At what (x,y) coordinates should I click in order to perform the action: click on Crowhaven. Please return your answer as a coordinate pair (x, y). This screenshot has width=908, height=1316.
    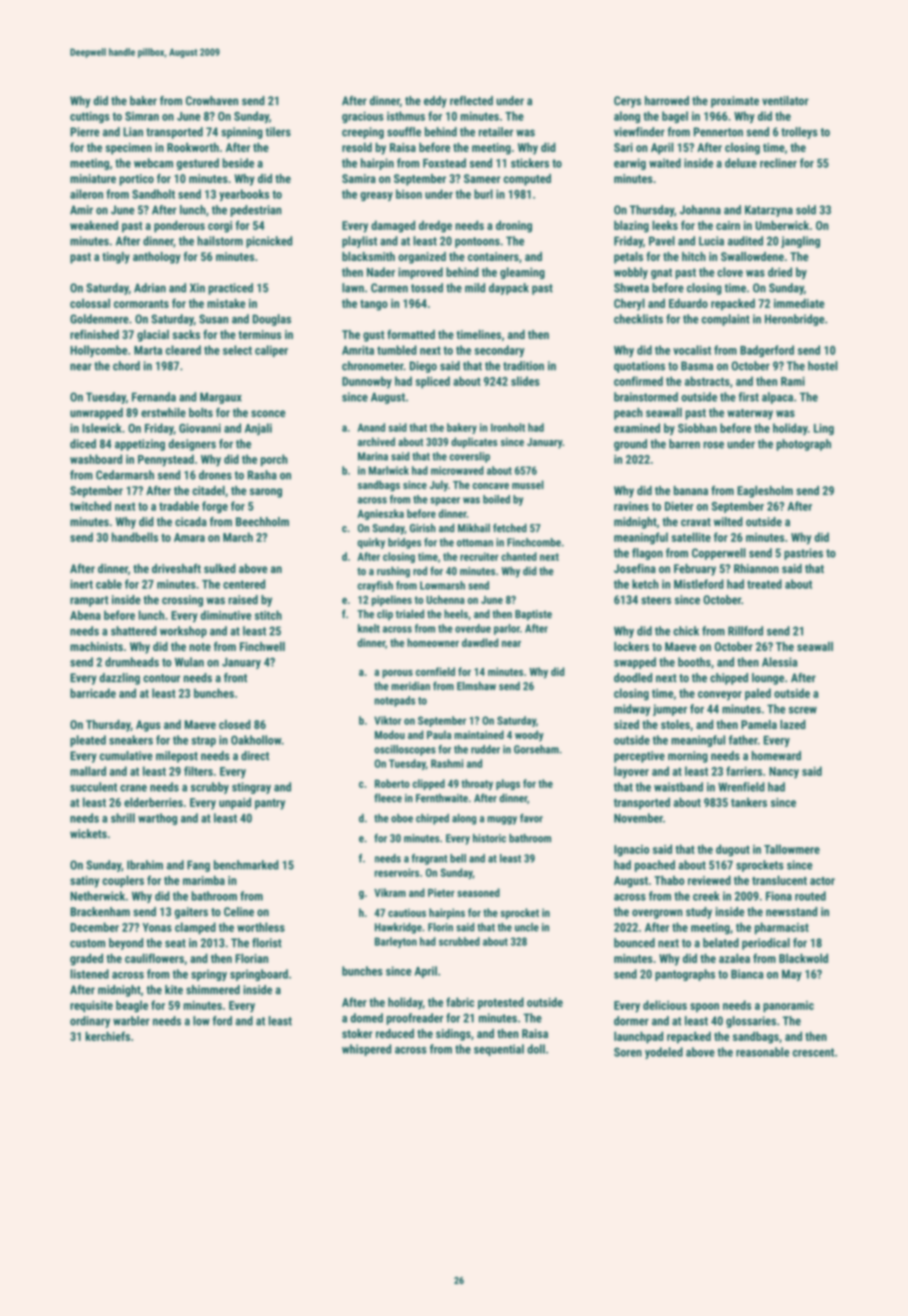
    Looking at the image, I should click on (212, 101).
